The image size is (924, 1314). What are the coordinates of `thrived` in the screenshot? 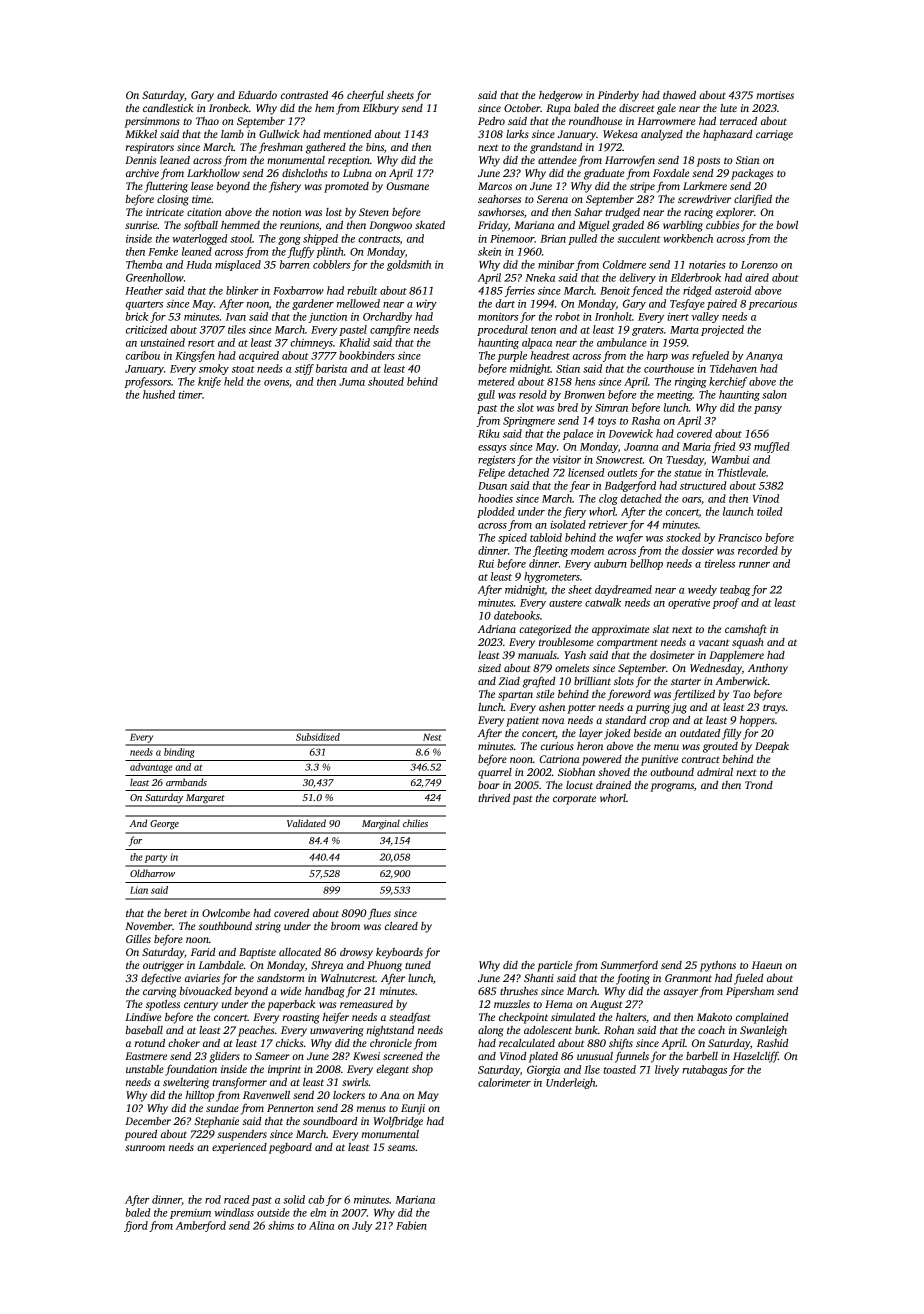 It's located at (494, 798).
